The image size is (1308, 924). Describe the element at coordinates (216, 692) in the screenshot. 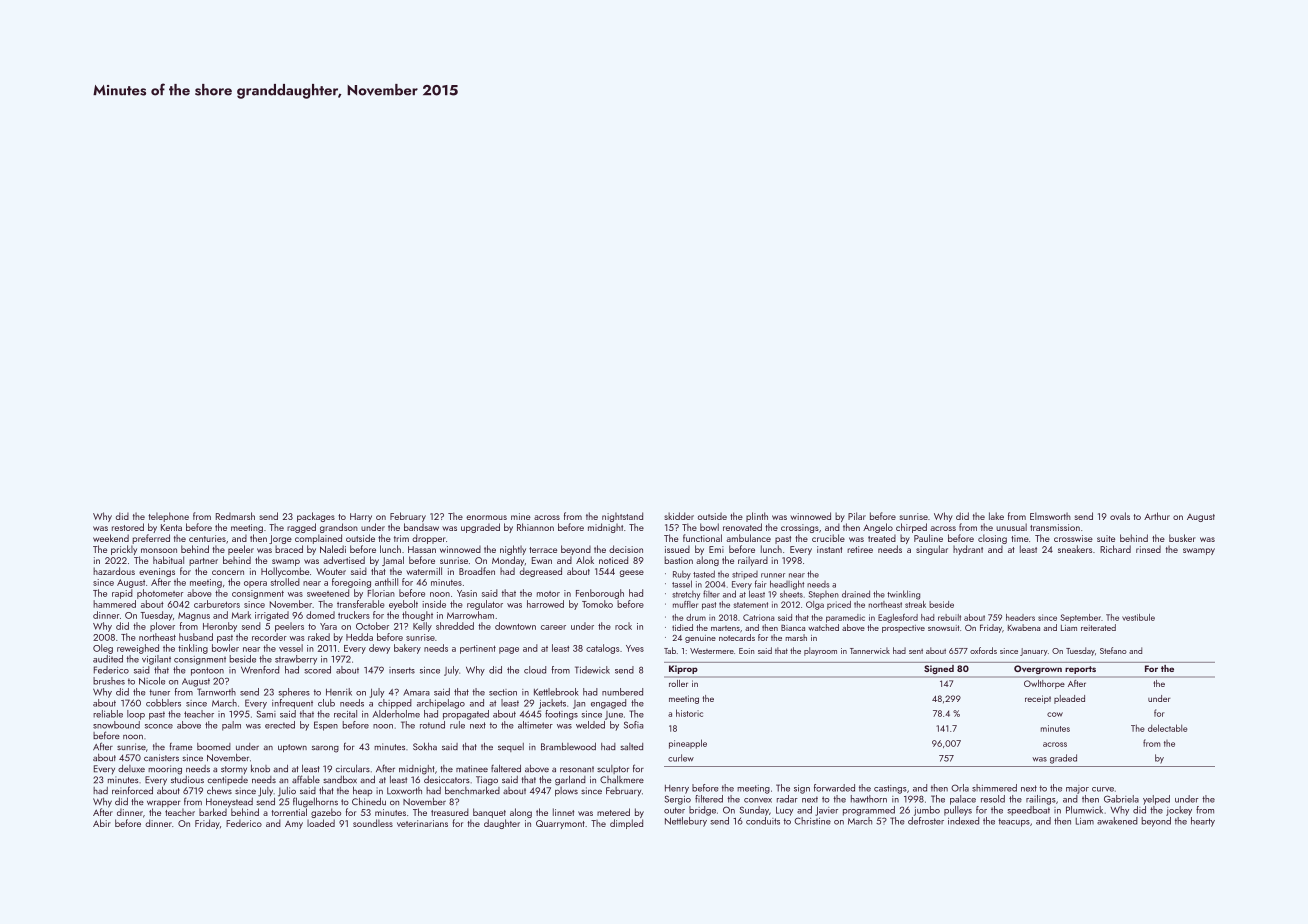

I see `Tarnworth` at that location.
